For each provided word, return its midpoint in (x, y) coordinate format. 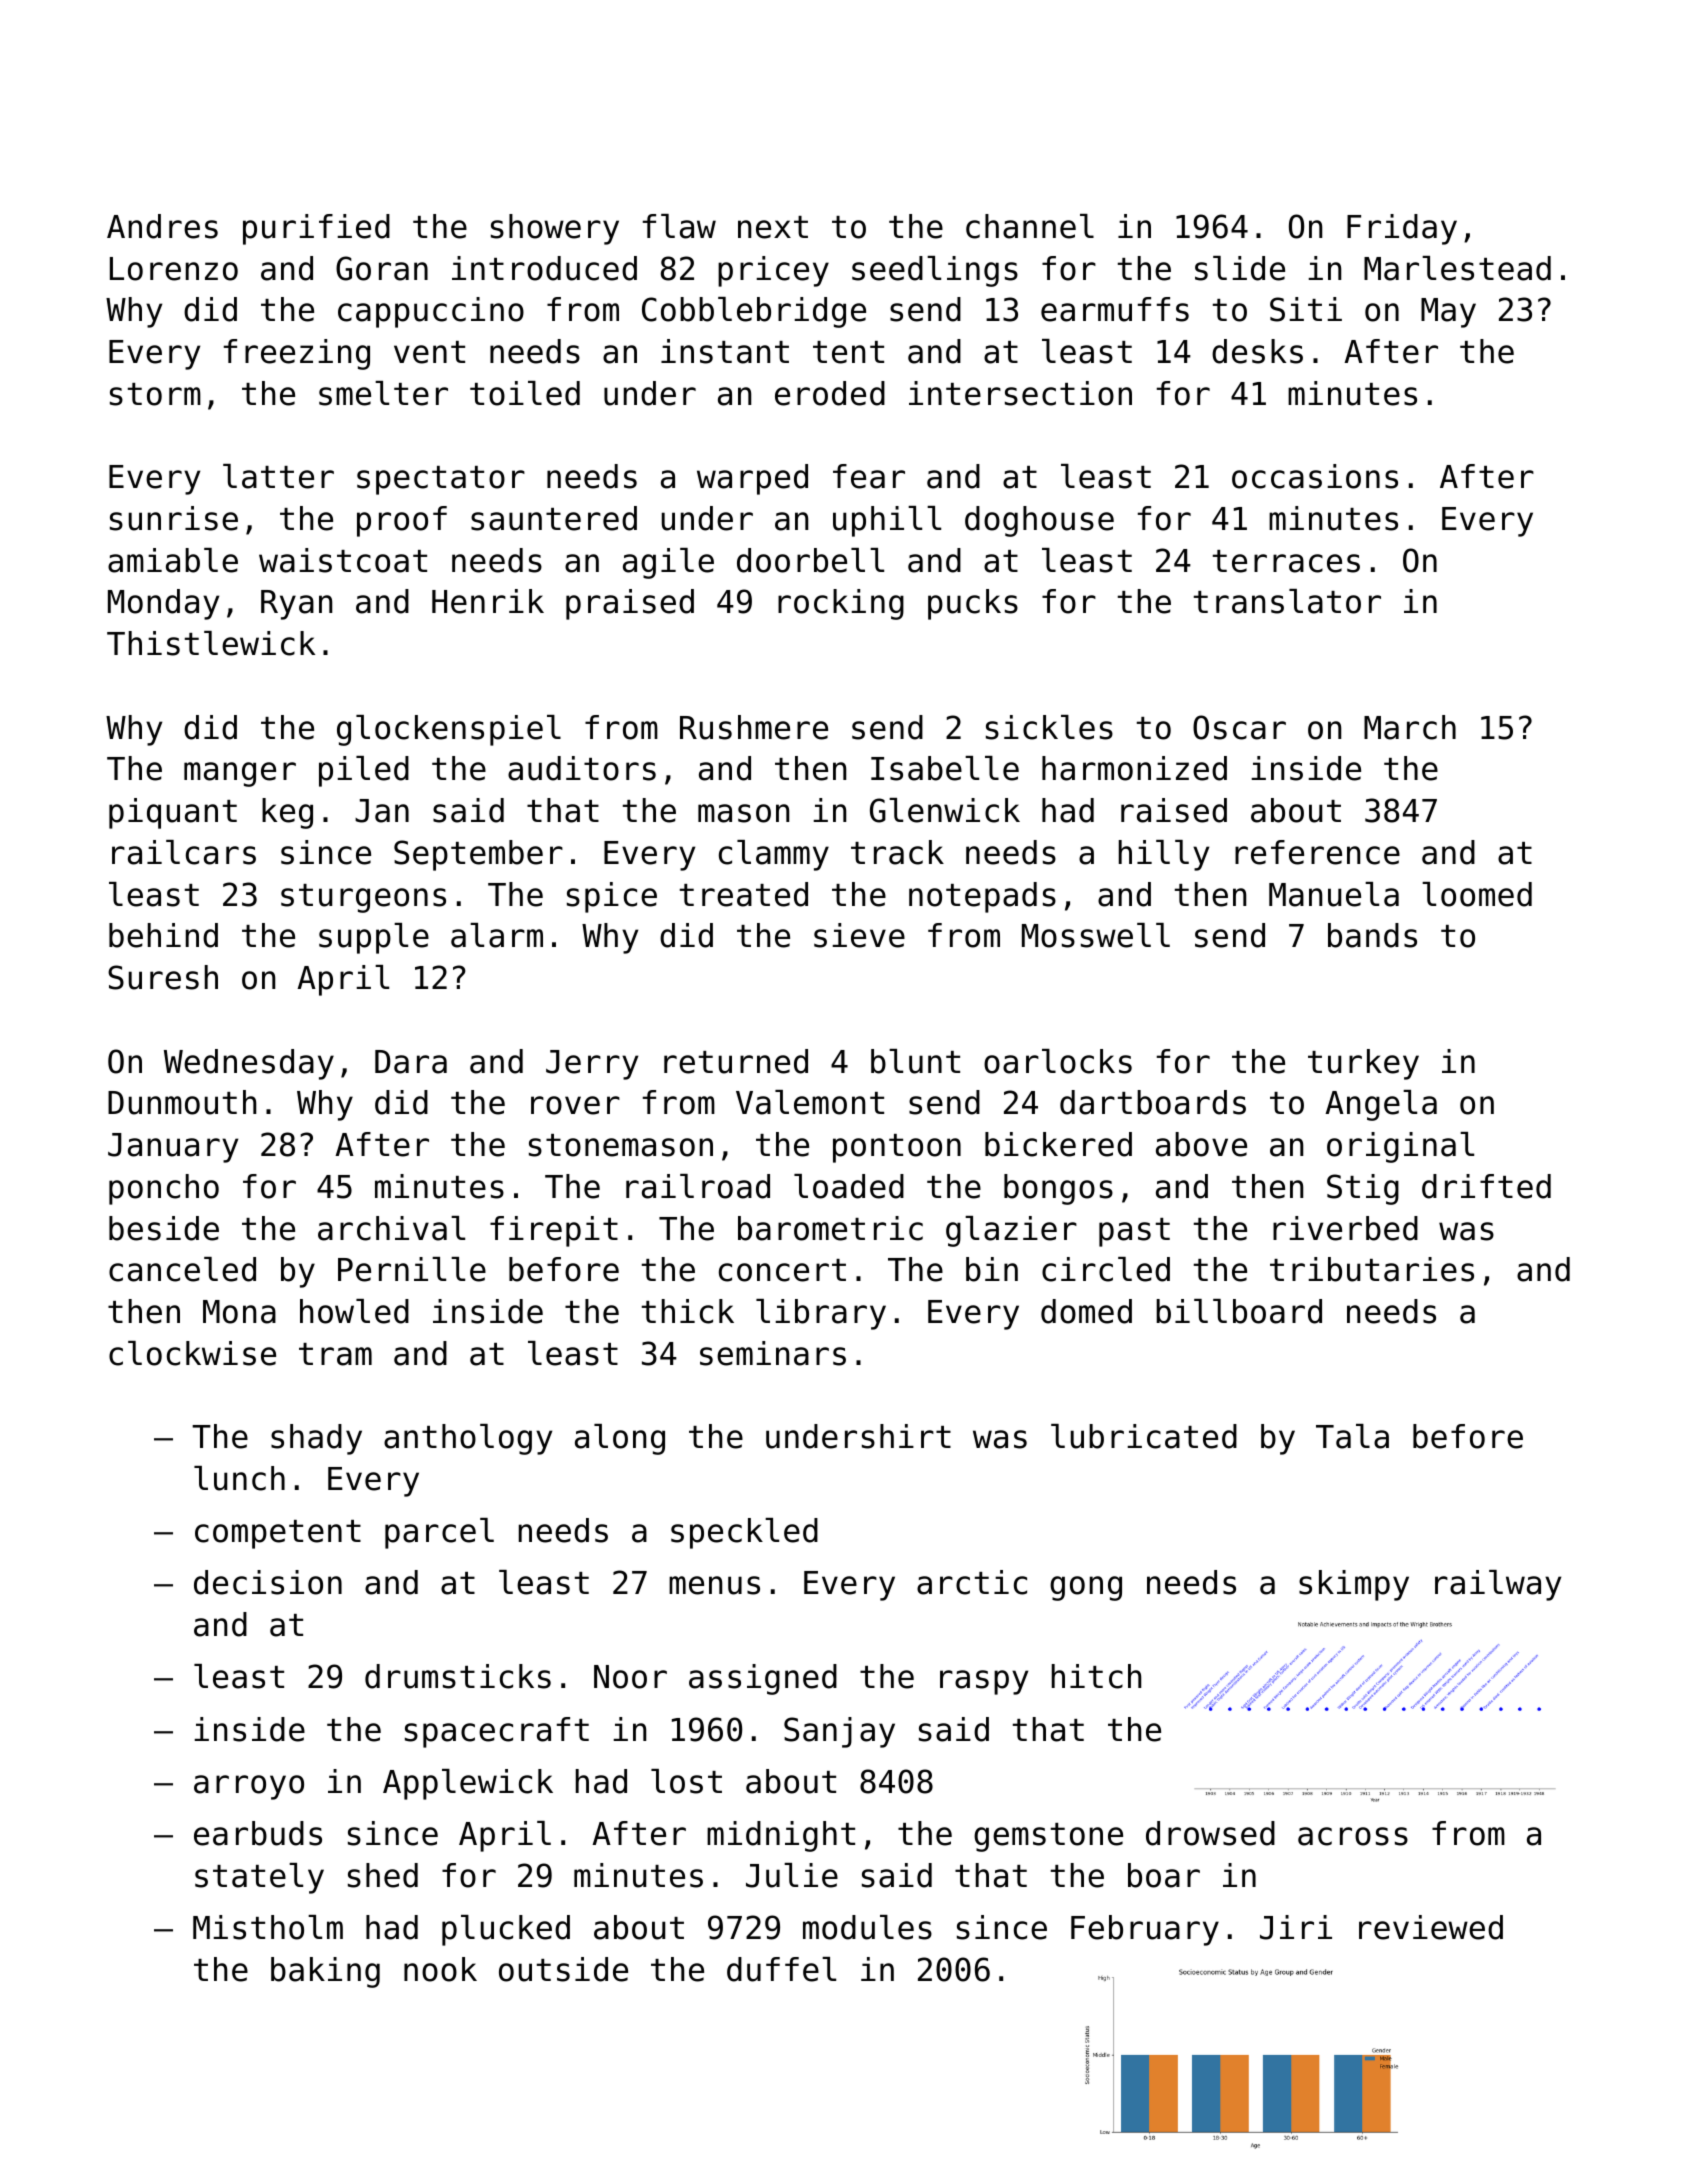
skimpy (1354, 1585)
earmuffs (1115, 309)
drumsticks (458, 1676)
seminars (773, 1353)
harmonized (1134, 768)
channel (1030, 226)
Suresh (163, 977)
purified (316, 229)
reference (1317, 852)
